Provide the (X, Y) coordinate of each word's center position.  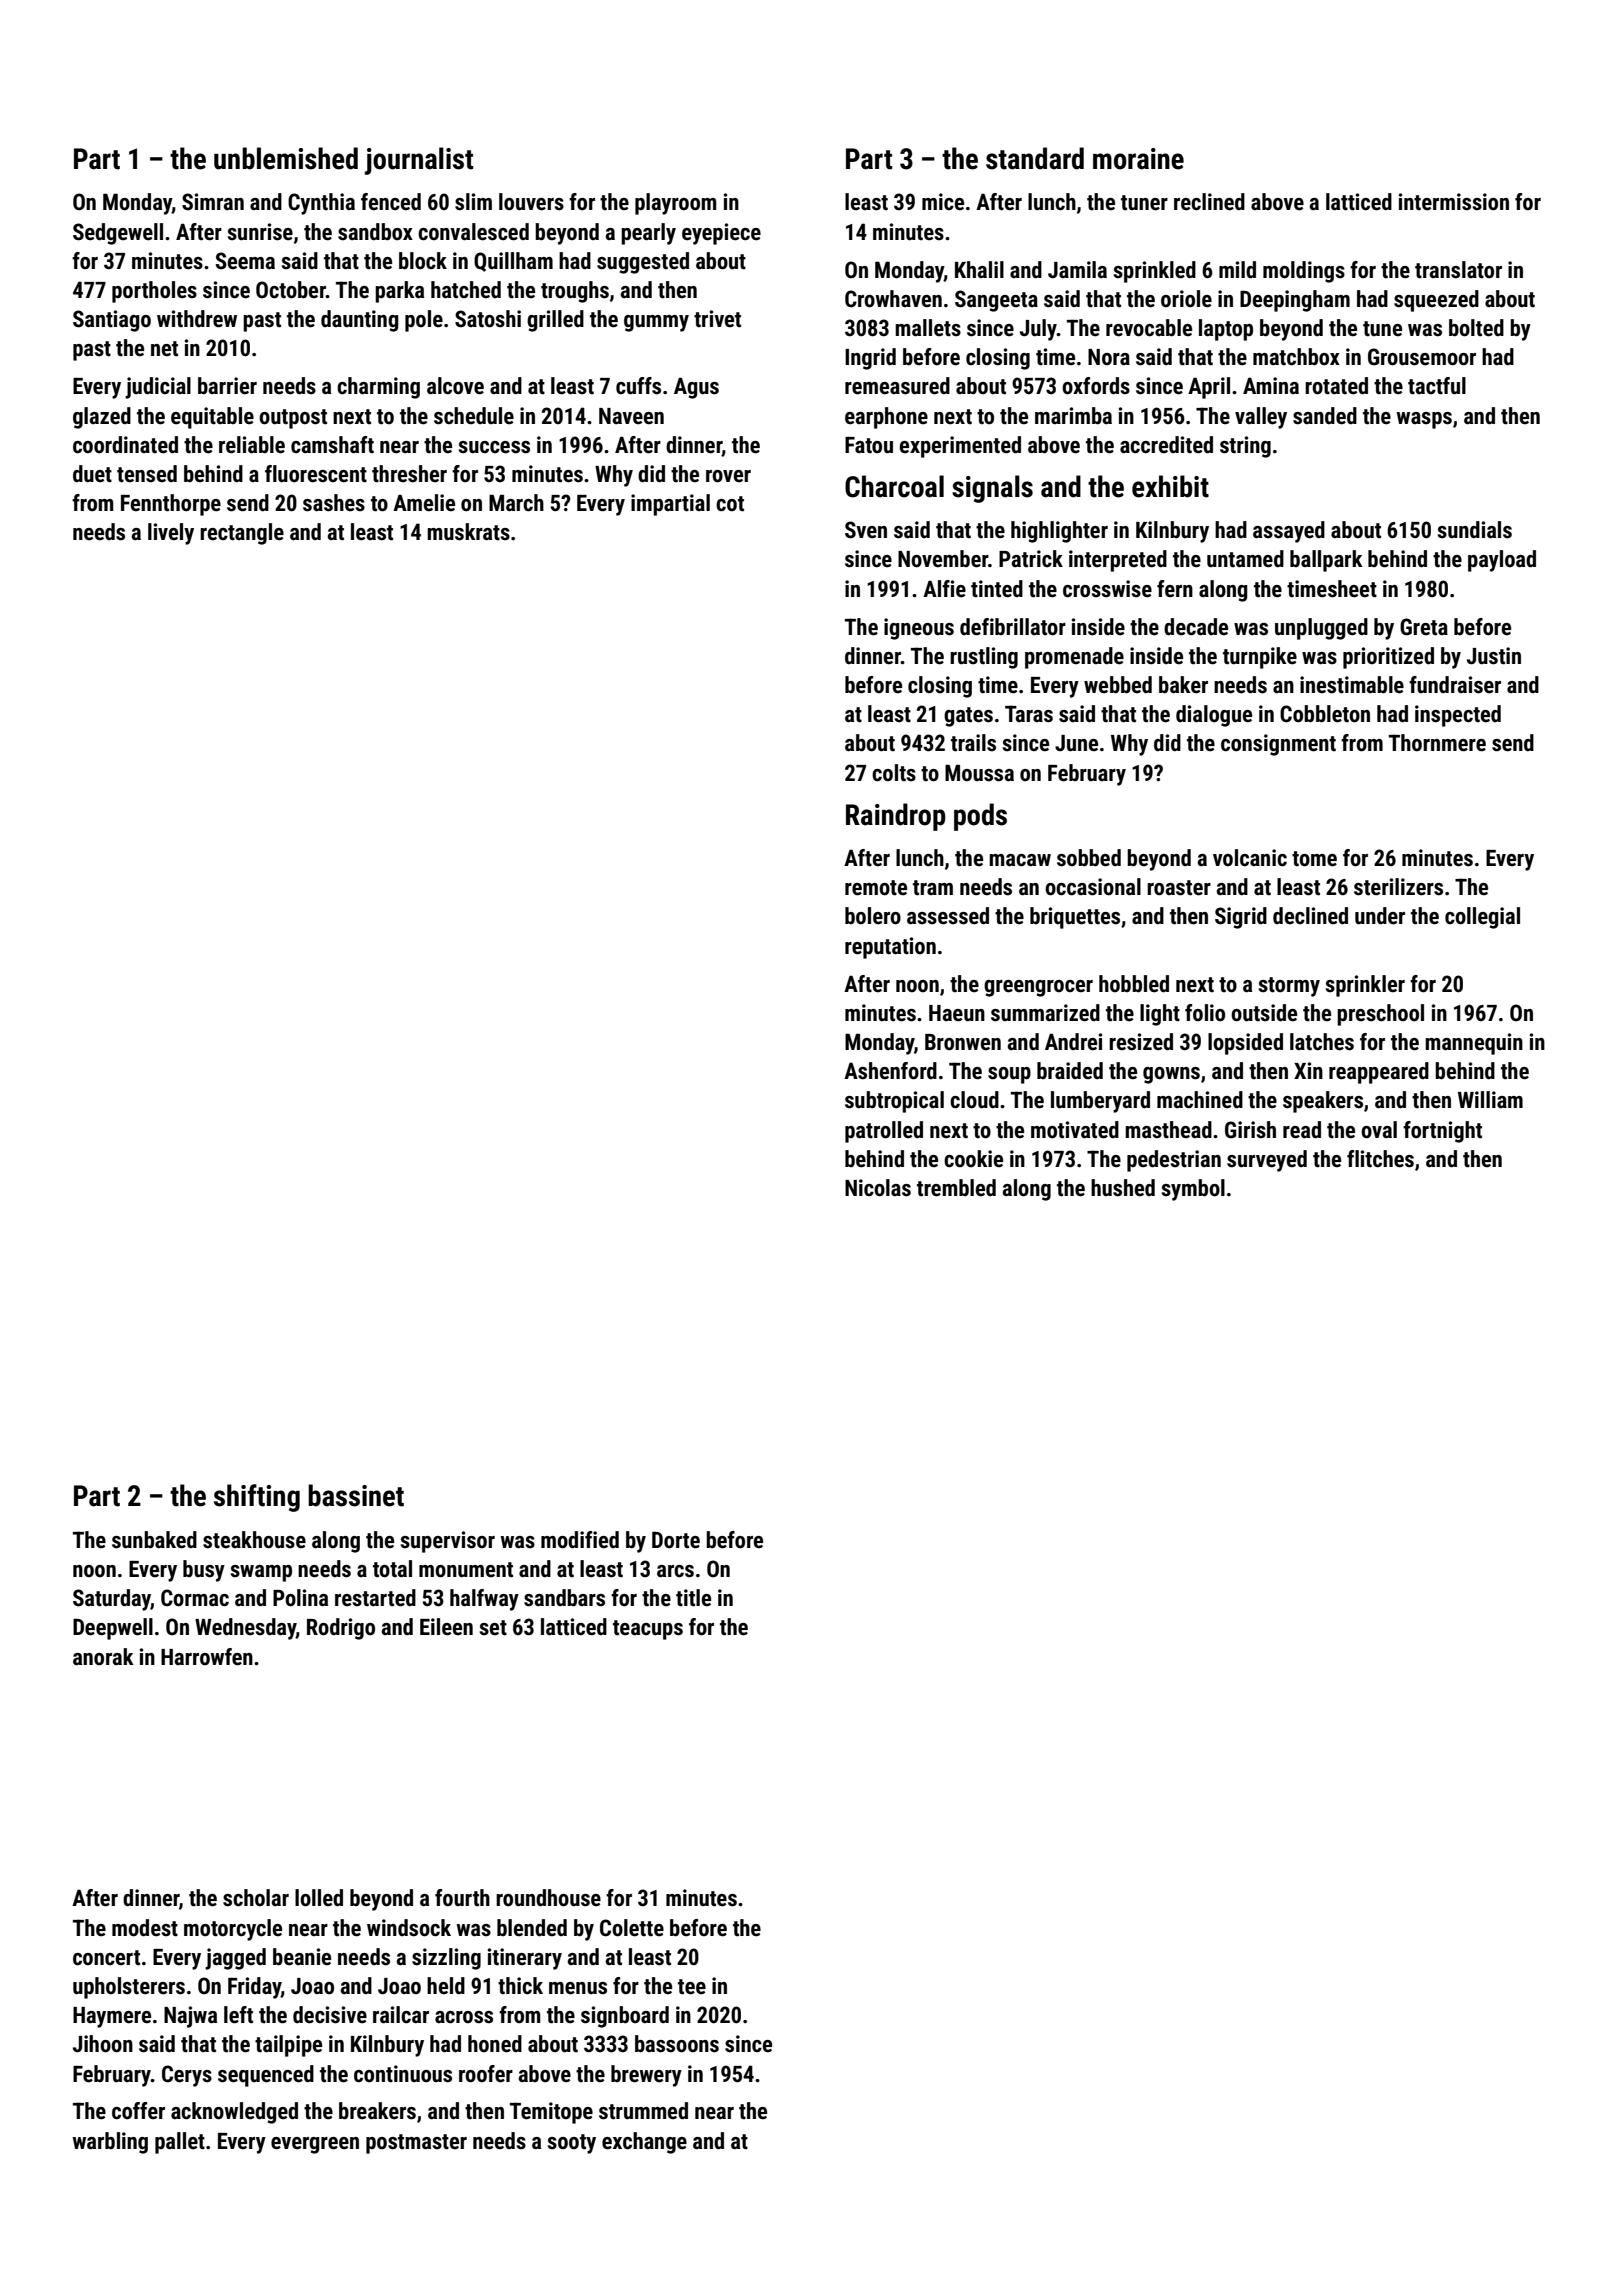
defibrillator (1013, 627)
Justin (1494, 656)
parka (399, 292)
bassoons (677, 2044)
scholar (256, 1898)
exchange (644, 2143)
